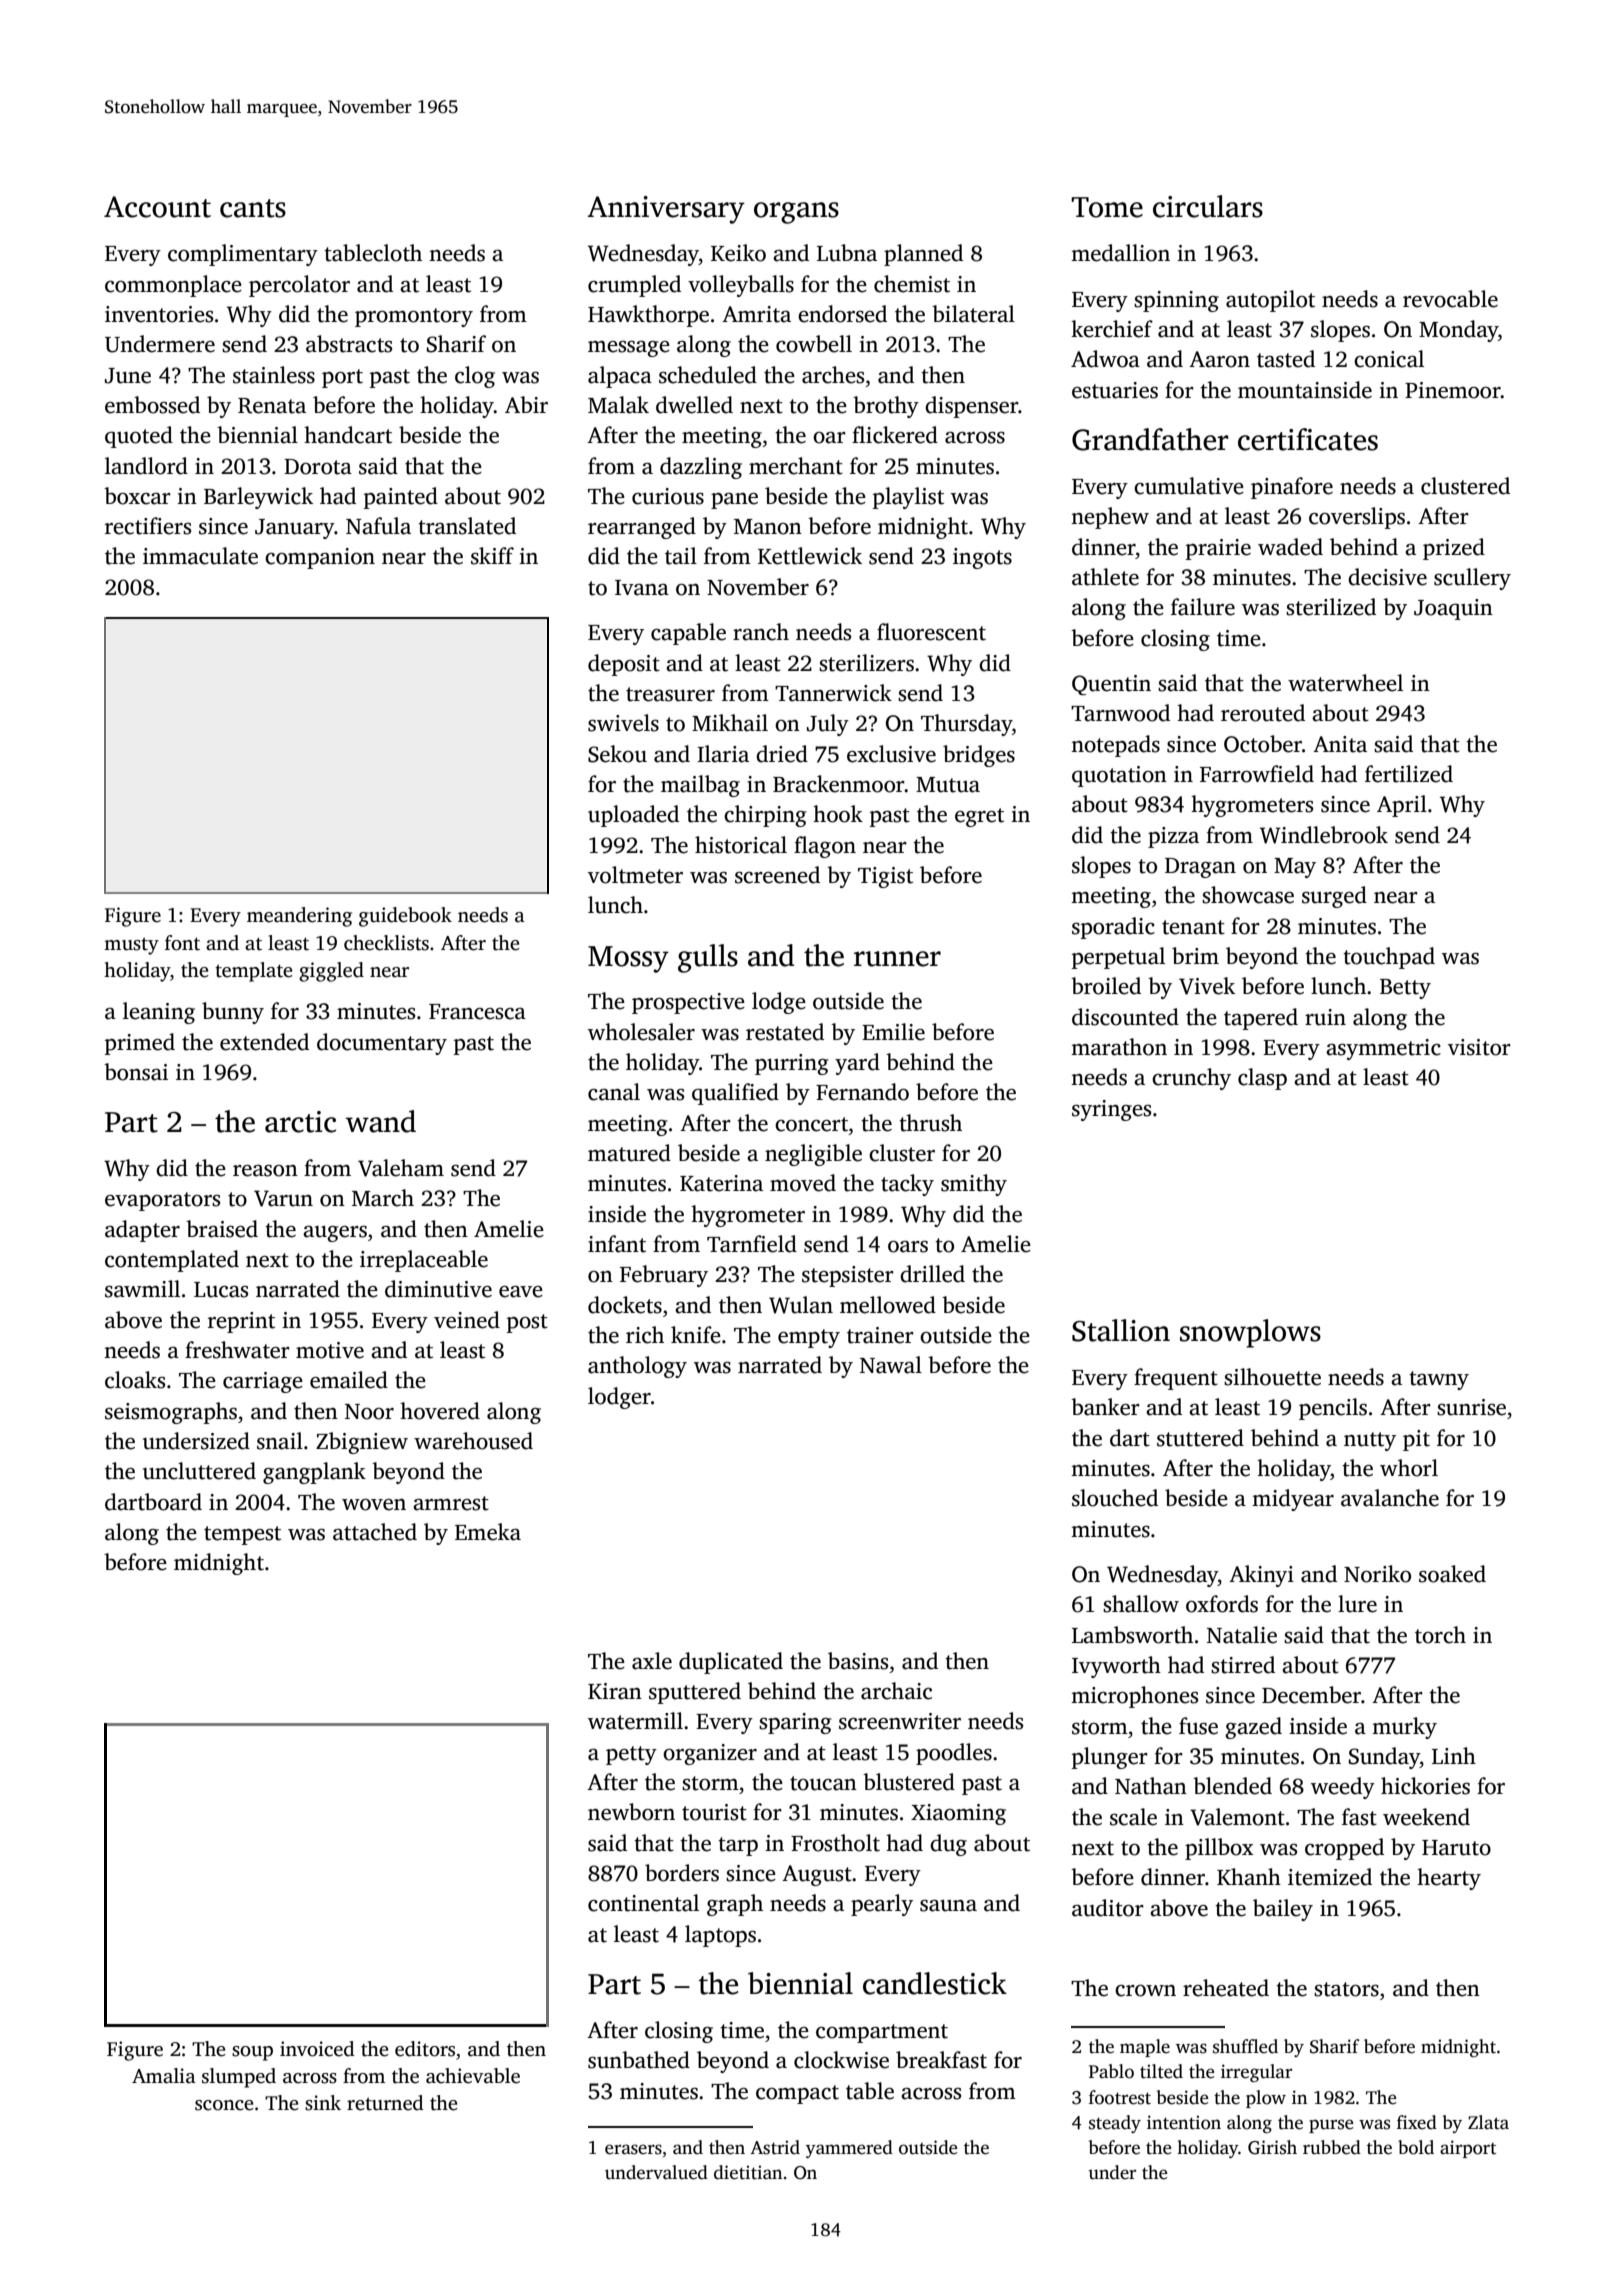 This screenshot has width=1620, height=2292. What do you see at coordinates (847, 253) in the screenshot?
I see `Lubna` at bounding box center [847, 253].
